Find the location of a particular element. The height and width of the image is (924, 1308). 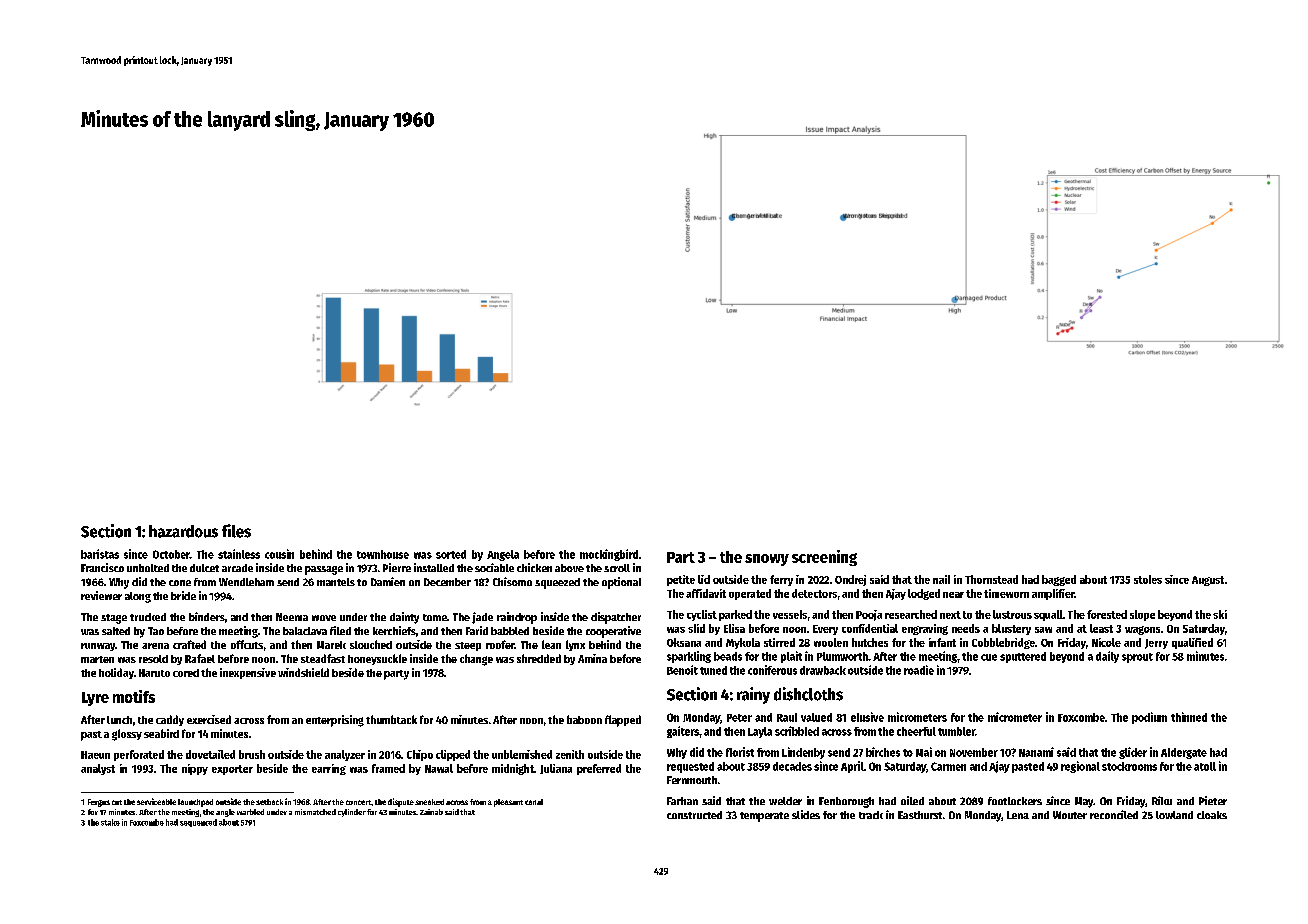

atoll is located at coordinates (1205, 766).
